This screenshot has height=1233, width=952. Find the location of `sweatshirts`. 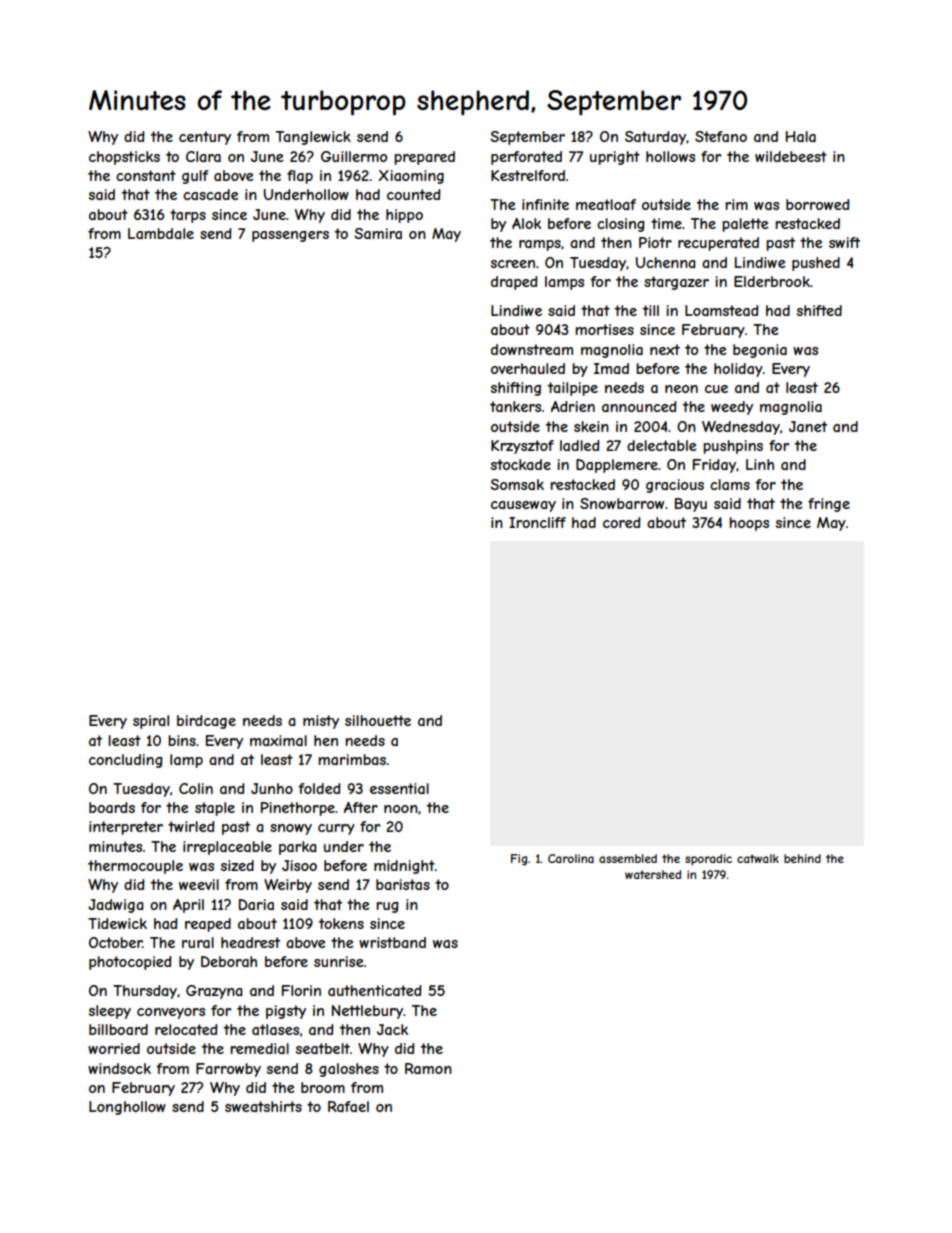

sweatshirts is located at coordinates (263, 1106).
